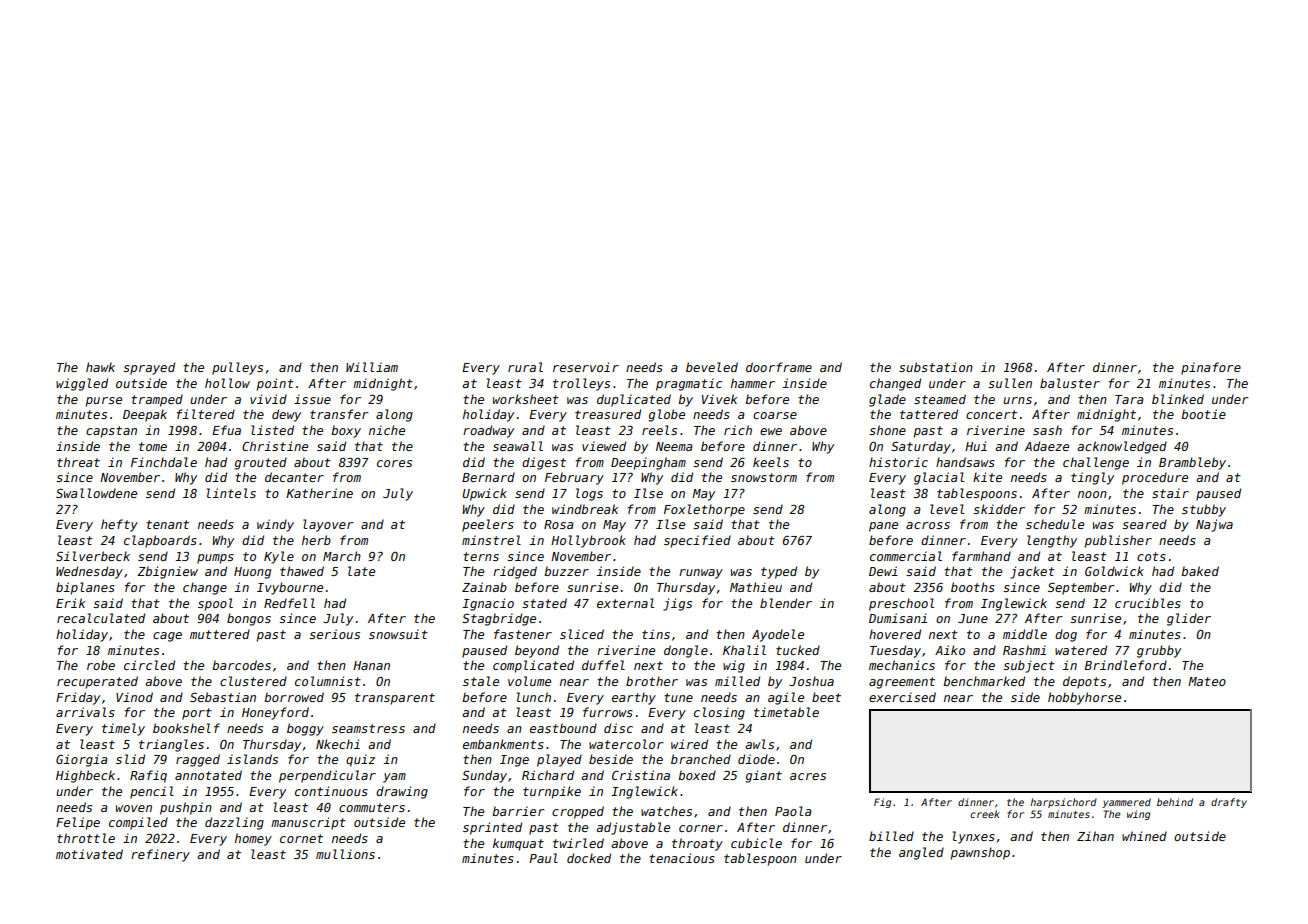 The image size is (1308, 924). I want to click on bootie, so click(1203, 414).
